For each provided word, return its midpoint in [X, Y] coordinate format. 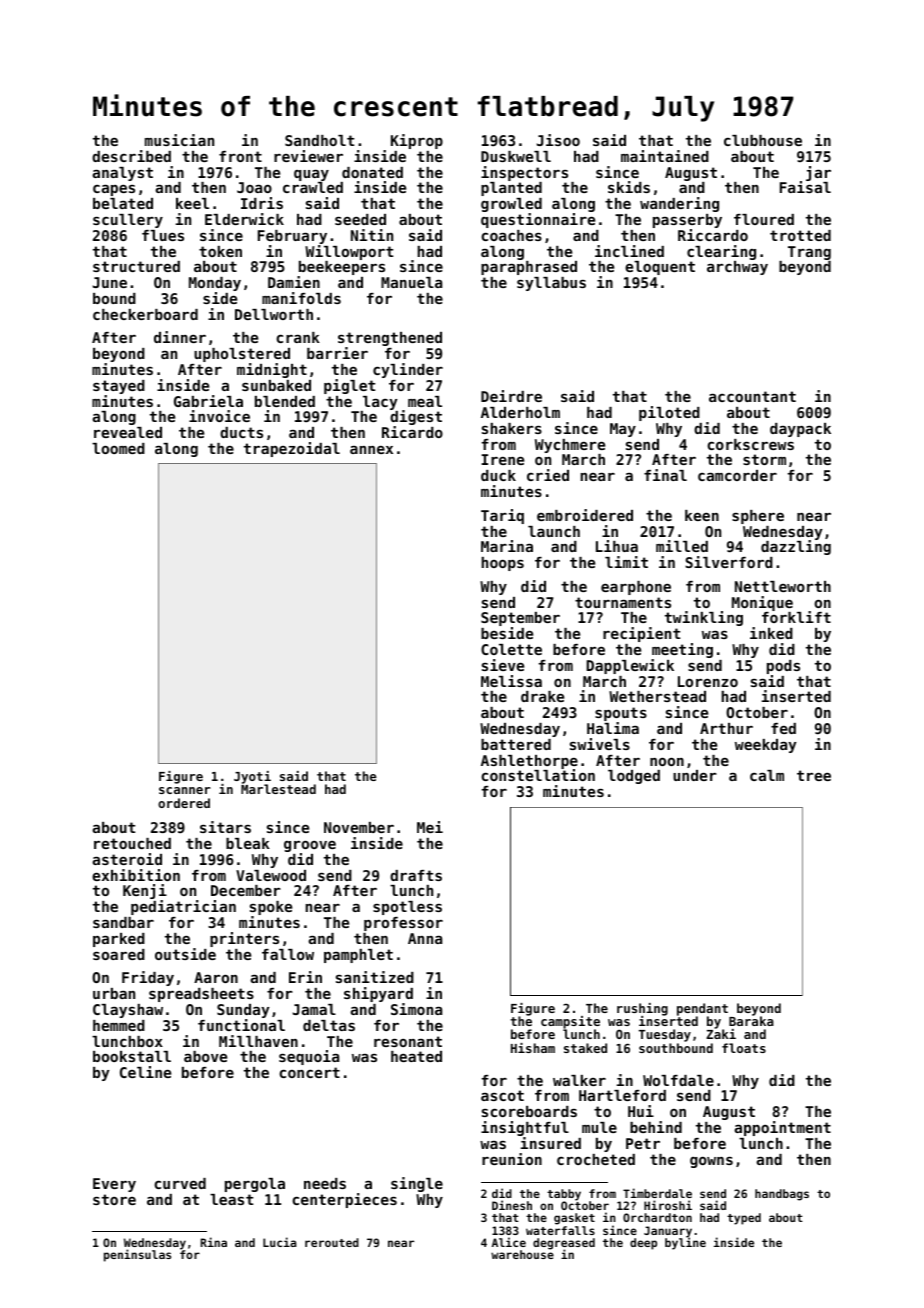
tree [814, 775]
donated [372, 172]
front [240, 156]
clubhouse [763, 140]
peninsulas [137, 1255]
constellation [538, 775]
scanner [185, 790]
